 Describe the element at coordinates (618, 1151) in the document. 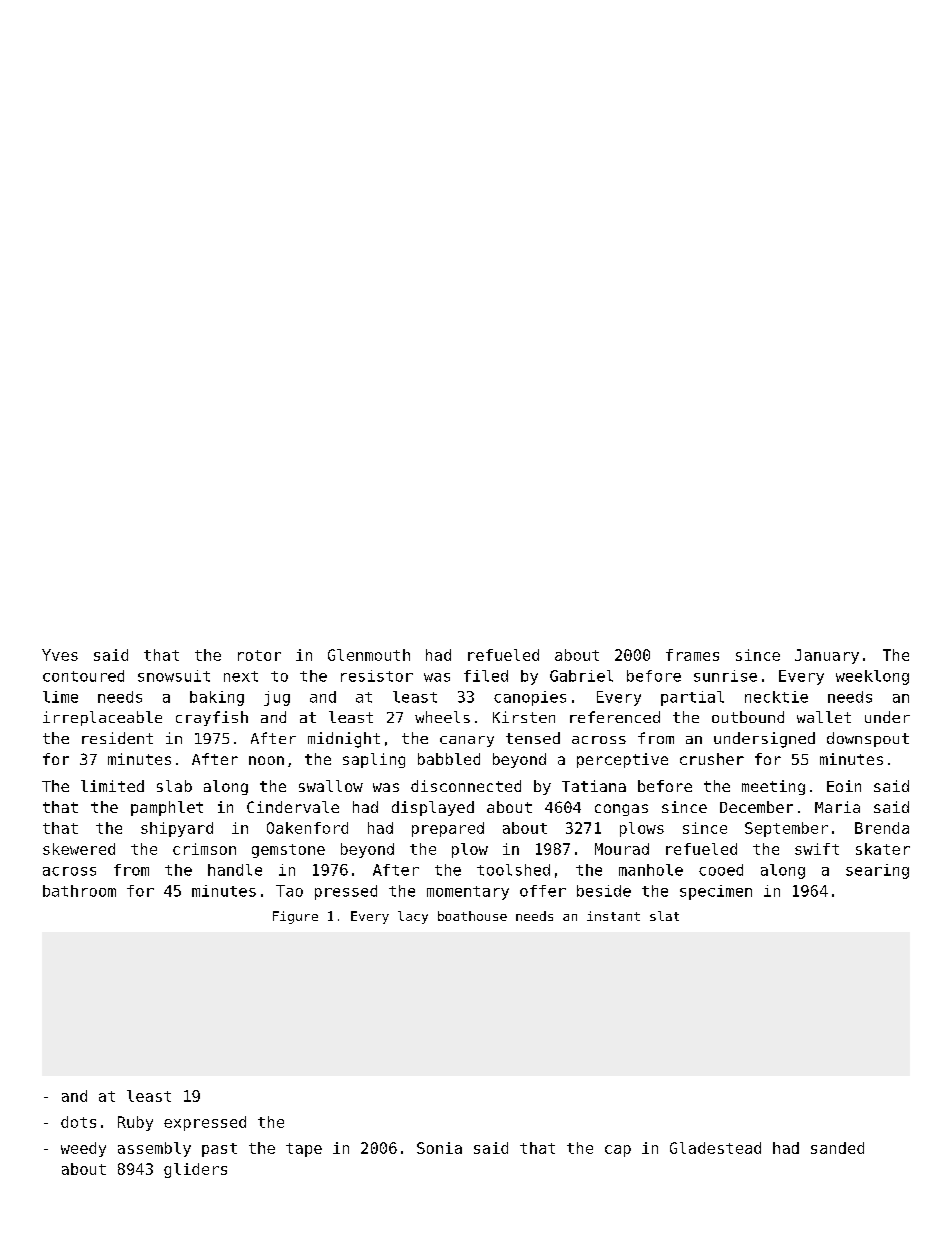

I see `cap` at that location.
